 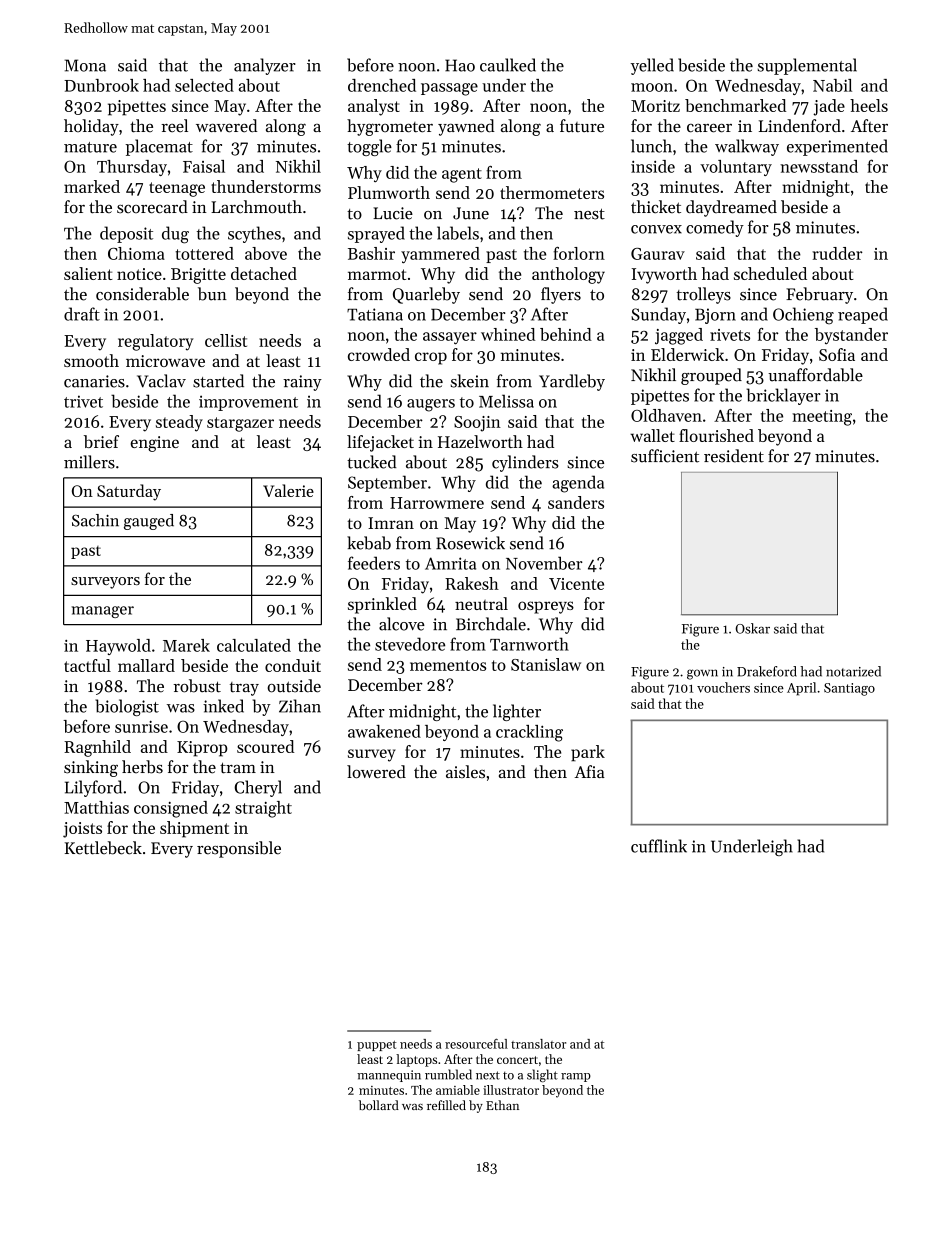 I want to click on puppet, so click(x=377, y=1046).
